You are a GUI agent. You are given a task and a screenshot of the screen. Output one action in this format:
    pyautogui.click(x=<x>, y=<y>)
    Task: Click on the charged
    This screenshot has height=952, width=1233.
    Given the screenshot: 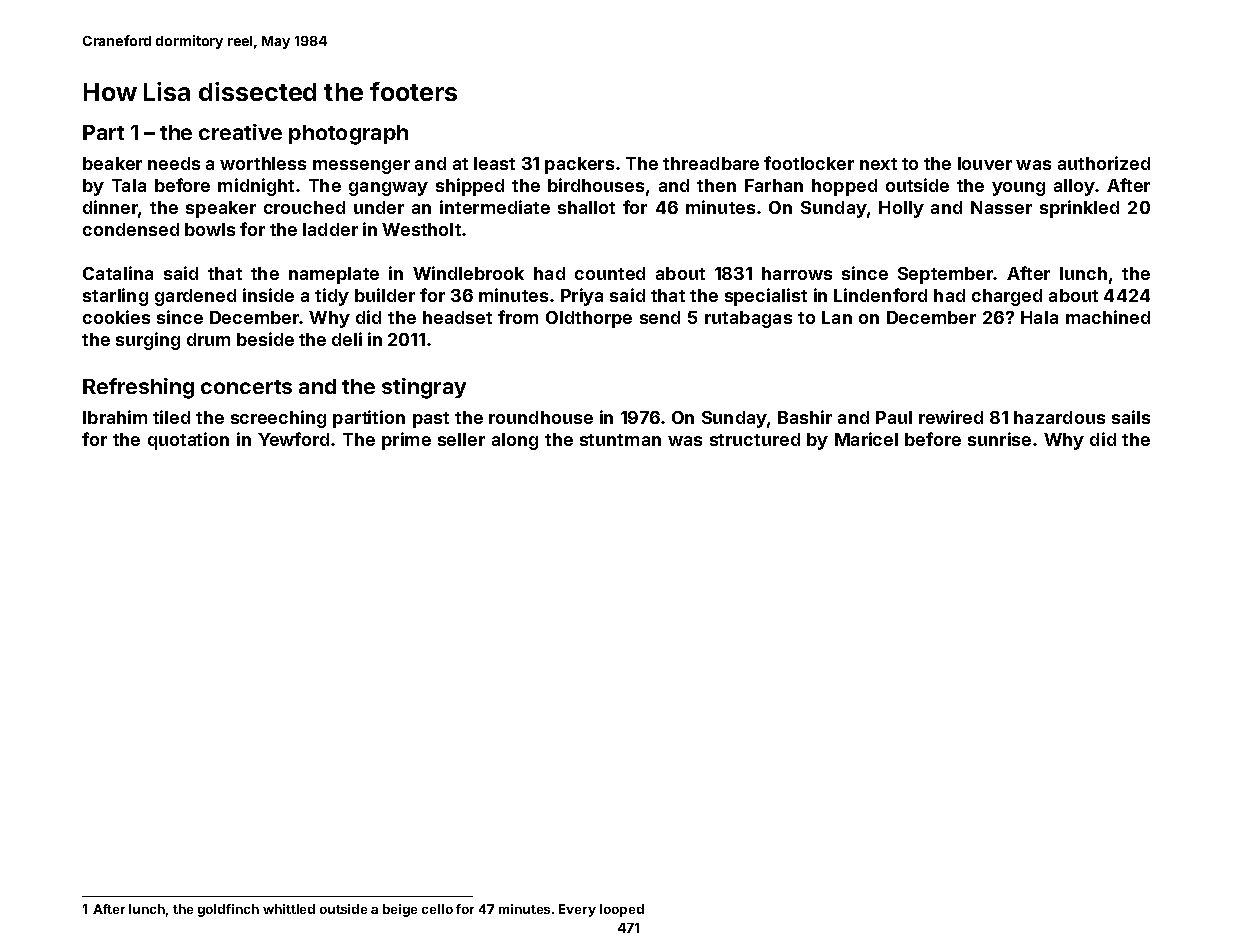 What is the action you would take?
    pyautogui.click(x=1007, y=297)
